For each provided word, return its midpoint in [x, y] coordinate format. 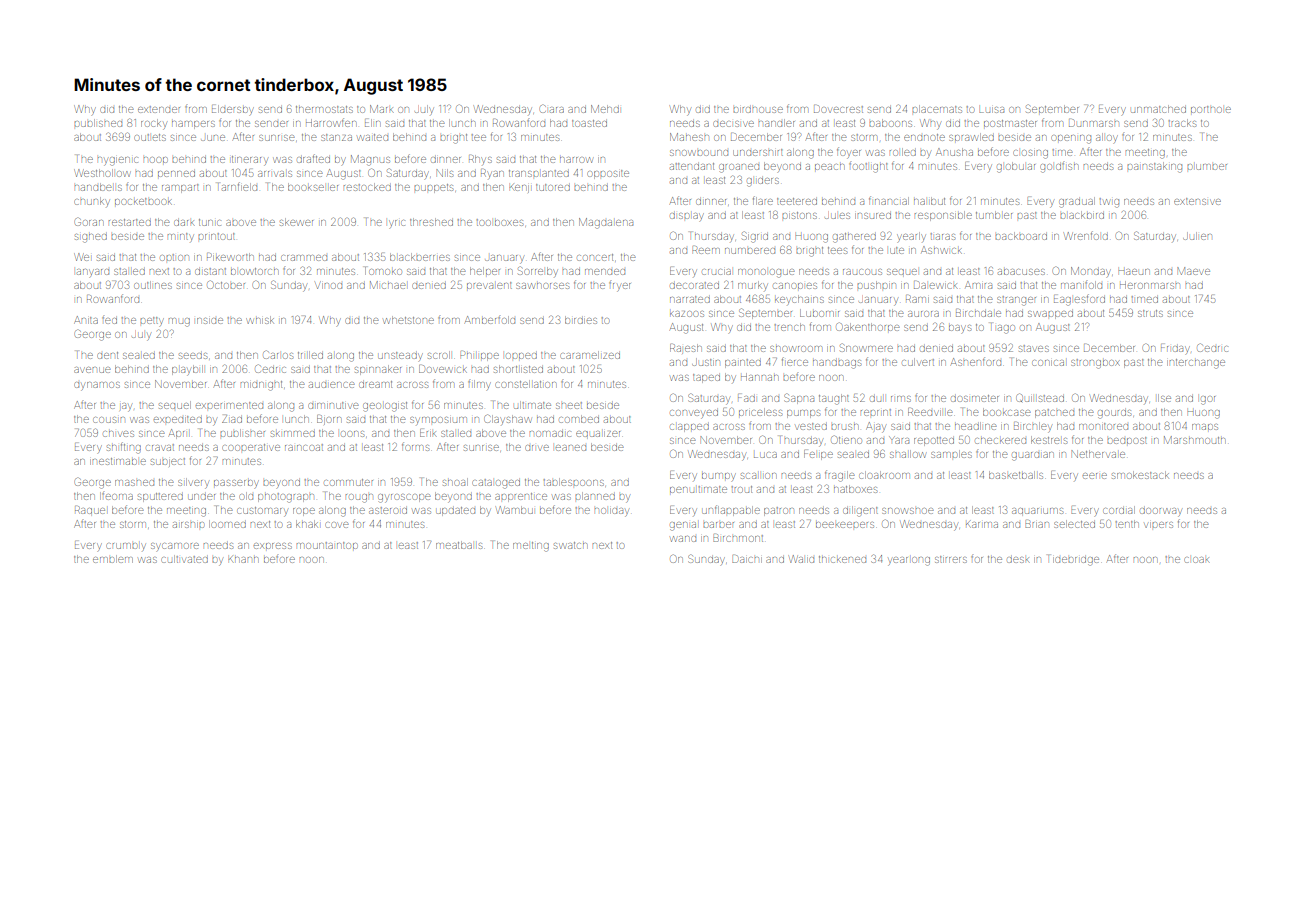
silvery [193, 483]
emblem [113, 559]
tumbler [994, 215]
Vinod [328, 285]
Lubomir [819, 313]
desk [1018, 560]
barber [718, 525]
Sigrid [755, 237]
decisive [733, 124]
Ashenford [976, 361]
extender [159, 109]
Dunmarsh [1094, 123]
